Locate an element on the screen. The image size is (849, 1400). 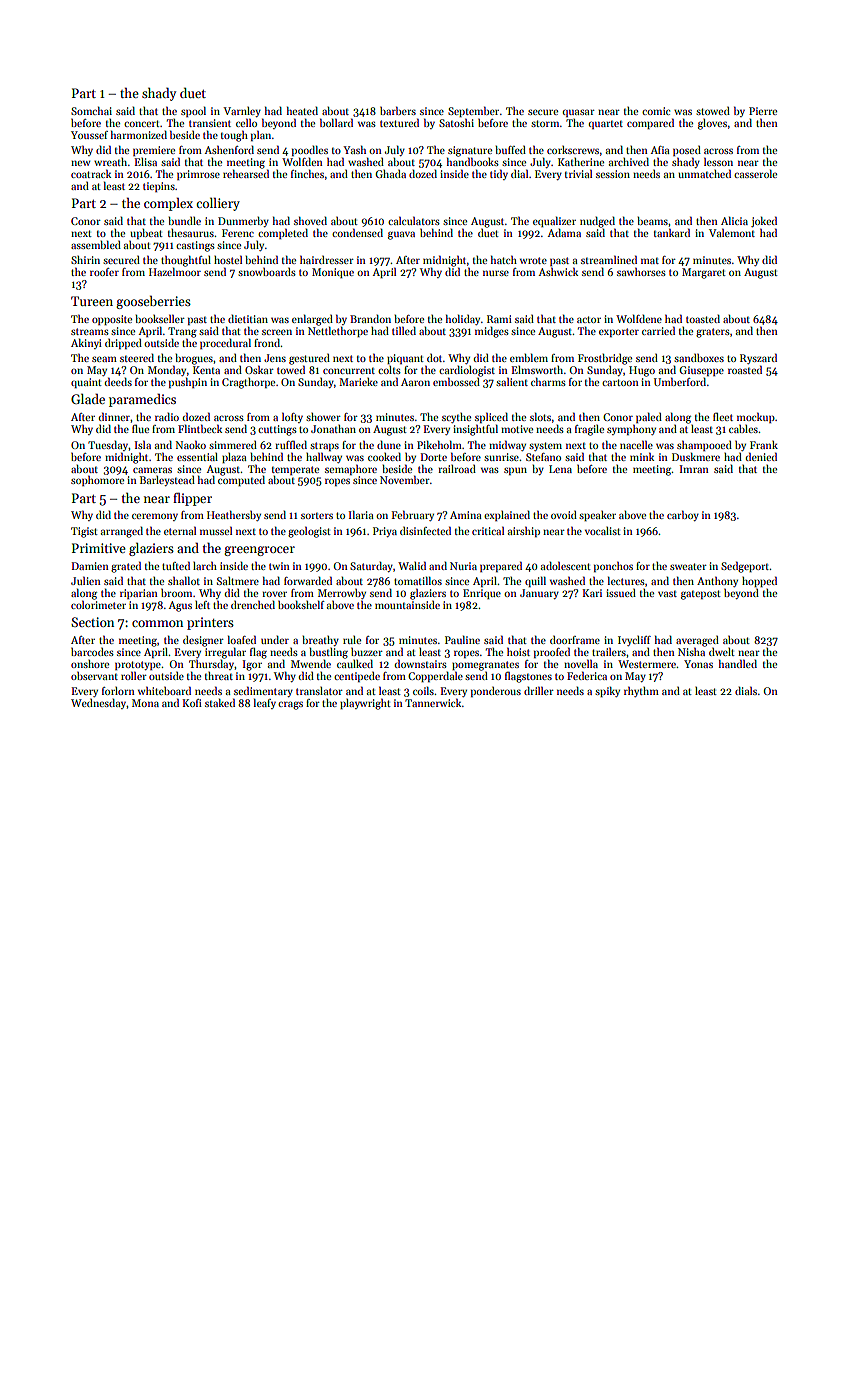
compared is located at coordinates (650, 123).
